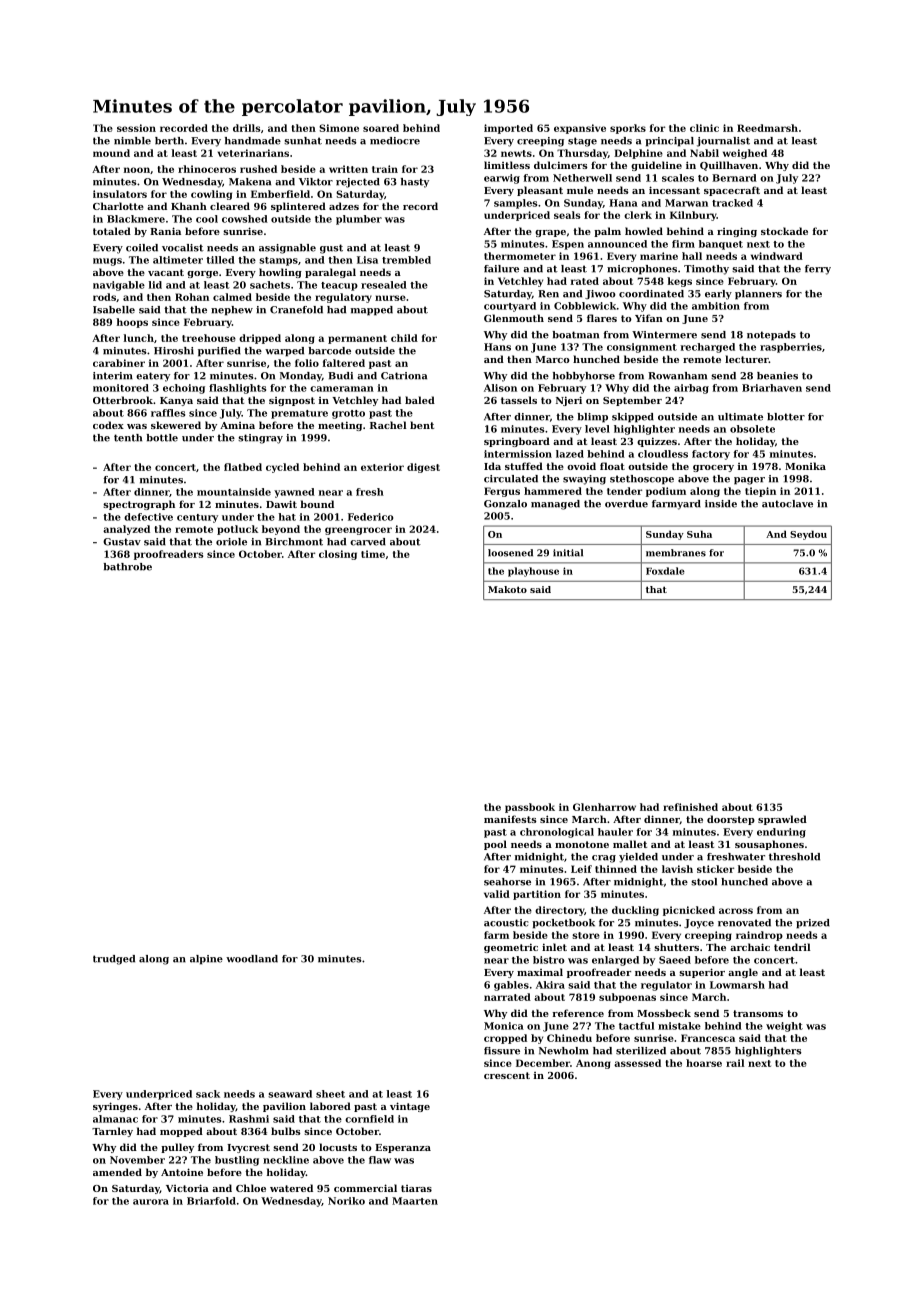 The image size is (924, 1308). I want to click on skewered, so click(176, 425).
